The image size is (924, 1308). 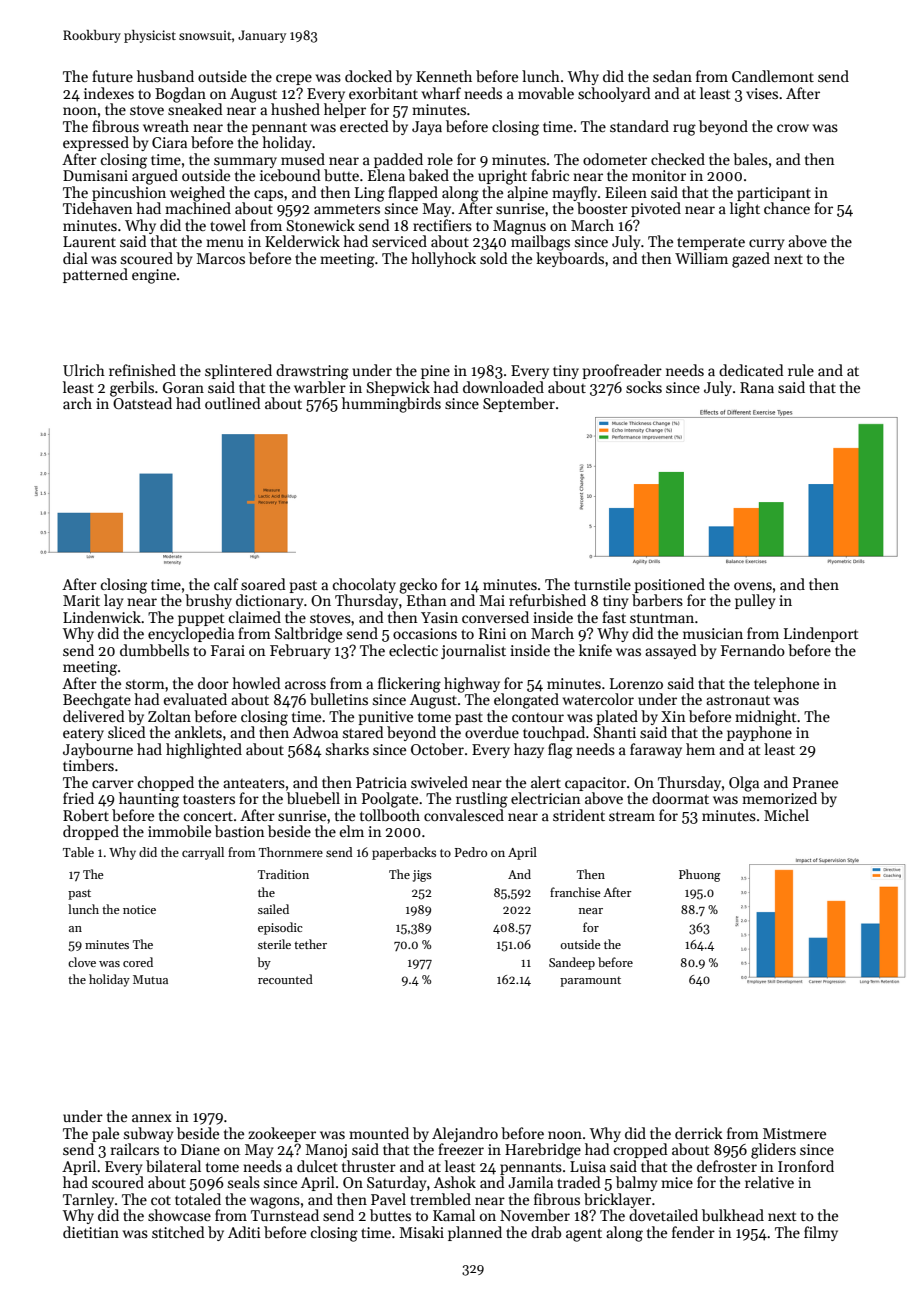 I want to click on totaled, so click(x=198, y=1199).
